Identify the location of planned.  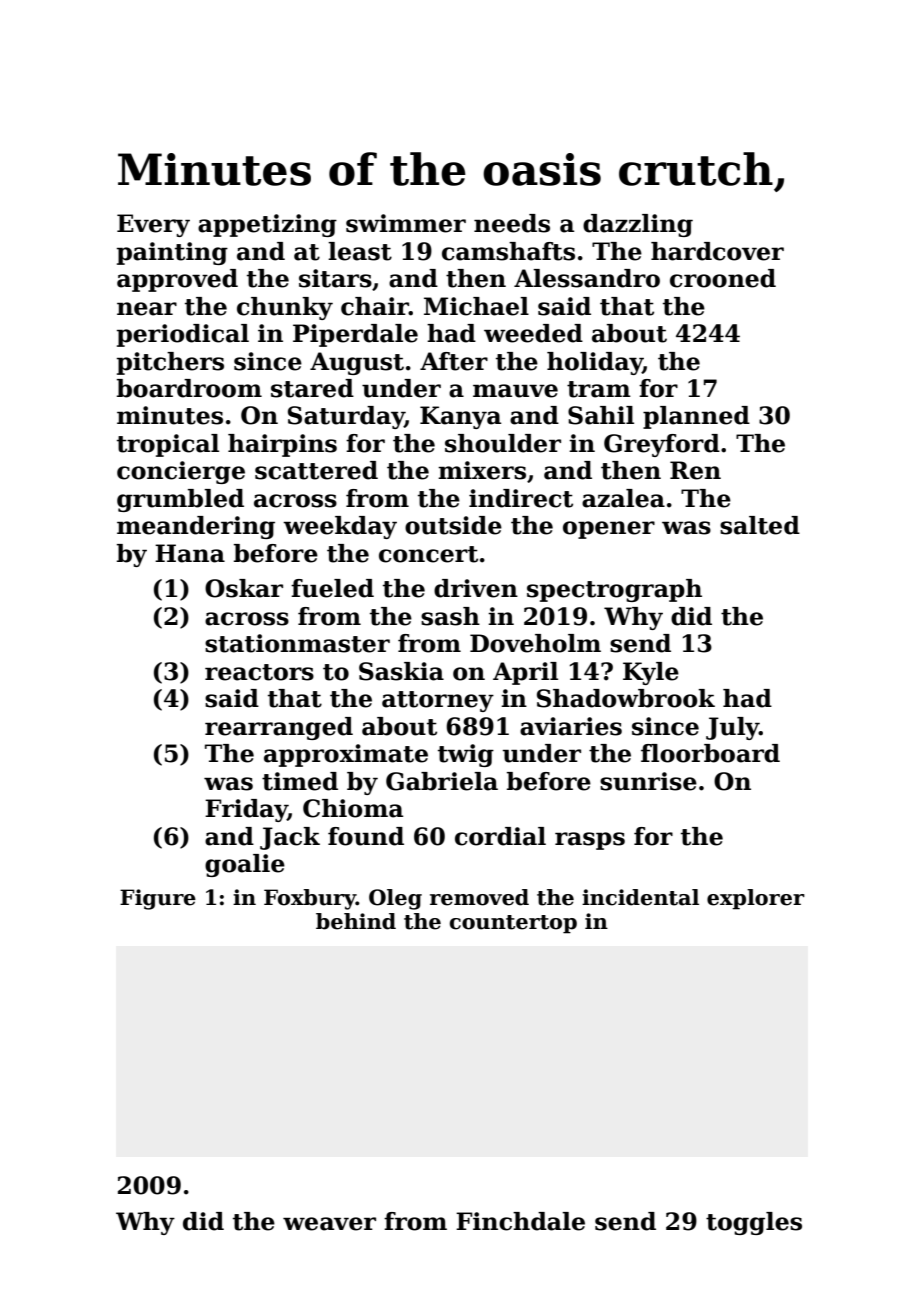
(696, 417).
